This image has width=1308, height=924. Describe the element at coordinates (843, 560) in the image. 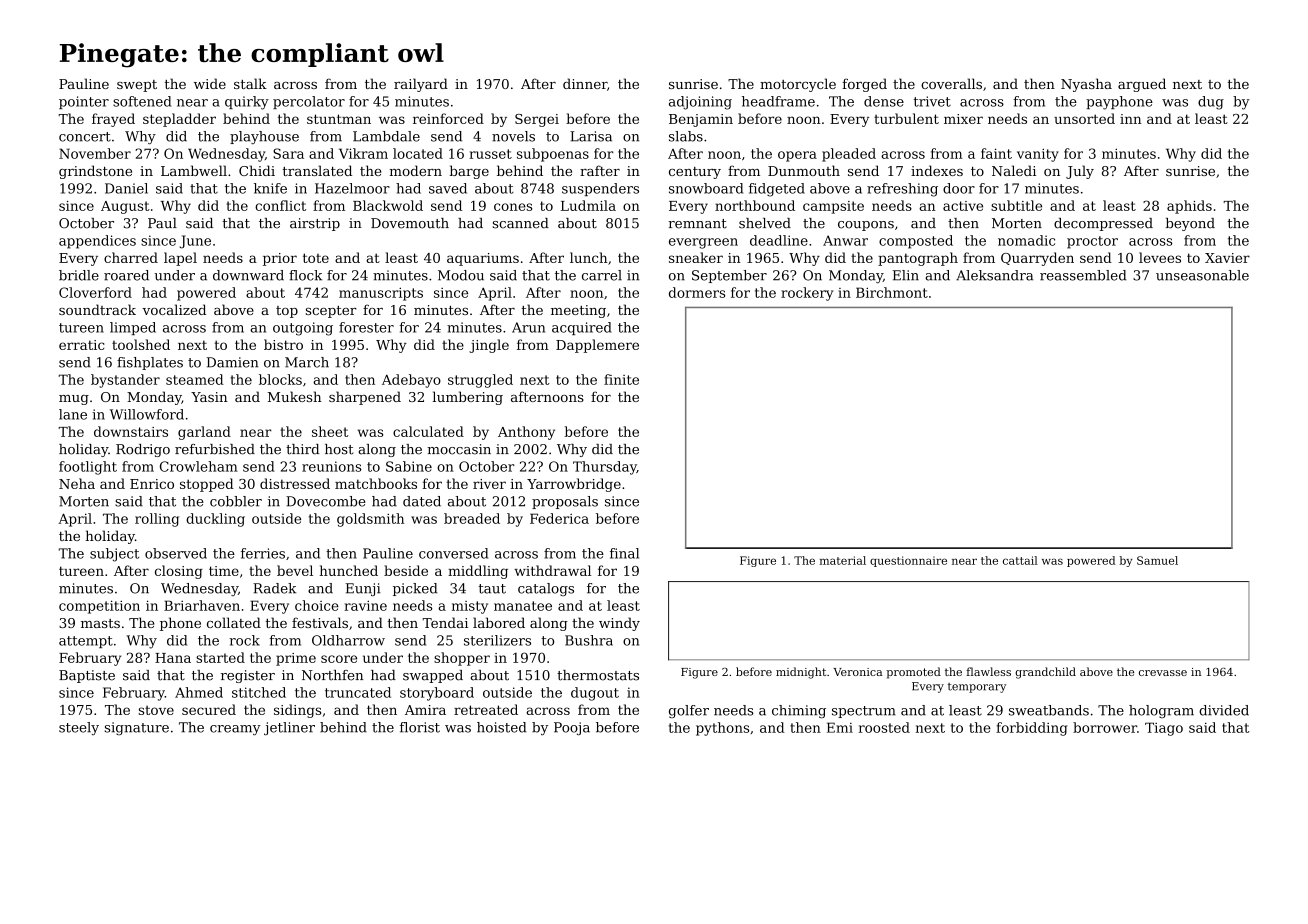

I see `material` at that location.
